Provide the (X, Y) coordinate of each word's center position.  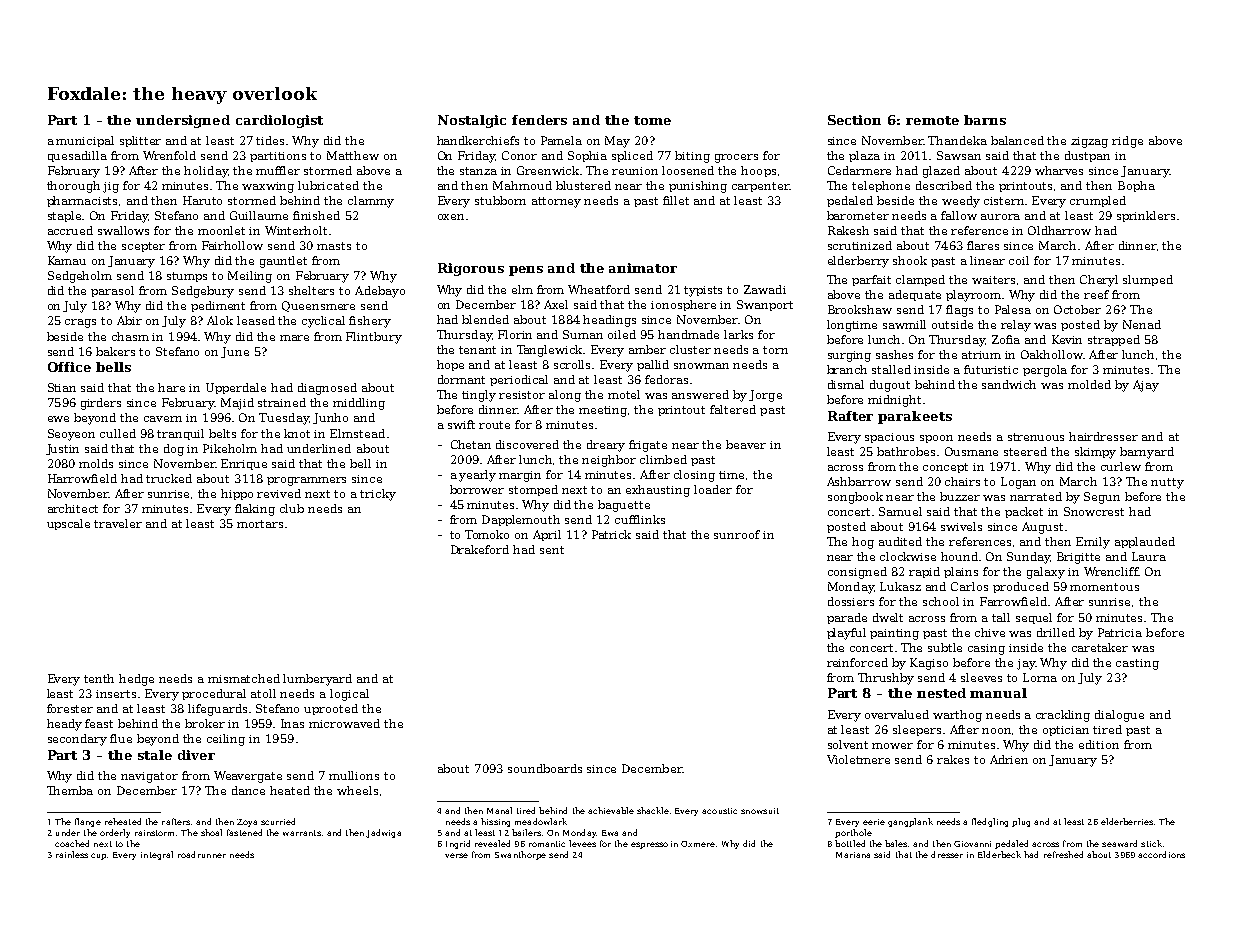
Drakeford (480, 549)
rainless (72, 854)
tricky (378, 495)
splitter (140, 141)
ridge (1127, 142)
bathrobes (906, 451)
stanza (478, 171)
